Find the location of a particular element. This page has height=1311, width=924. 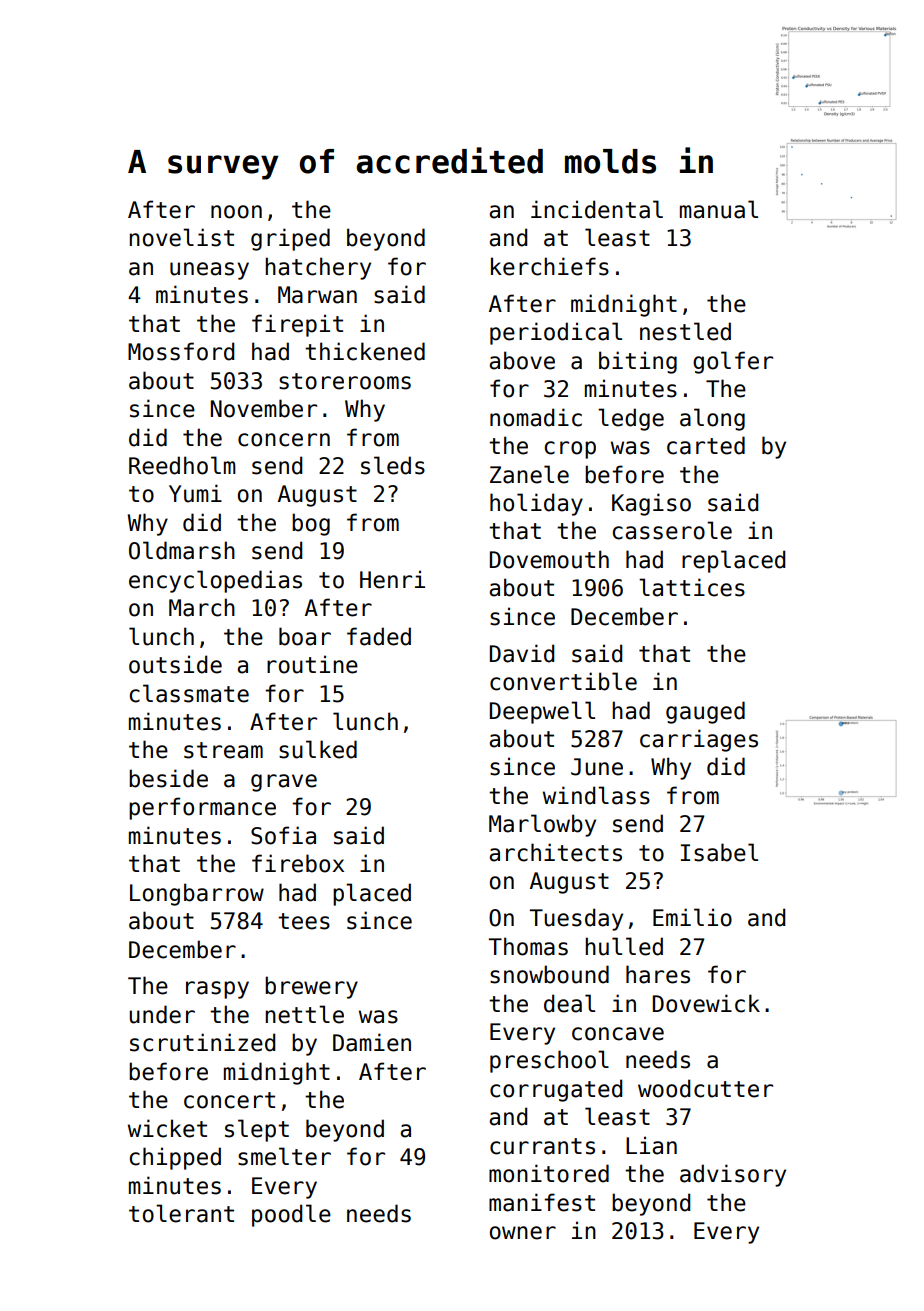

tolerant is located at coordinates (181, 1213).
